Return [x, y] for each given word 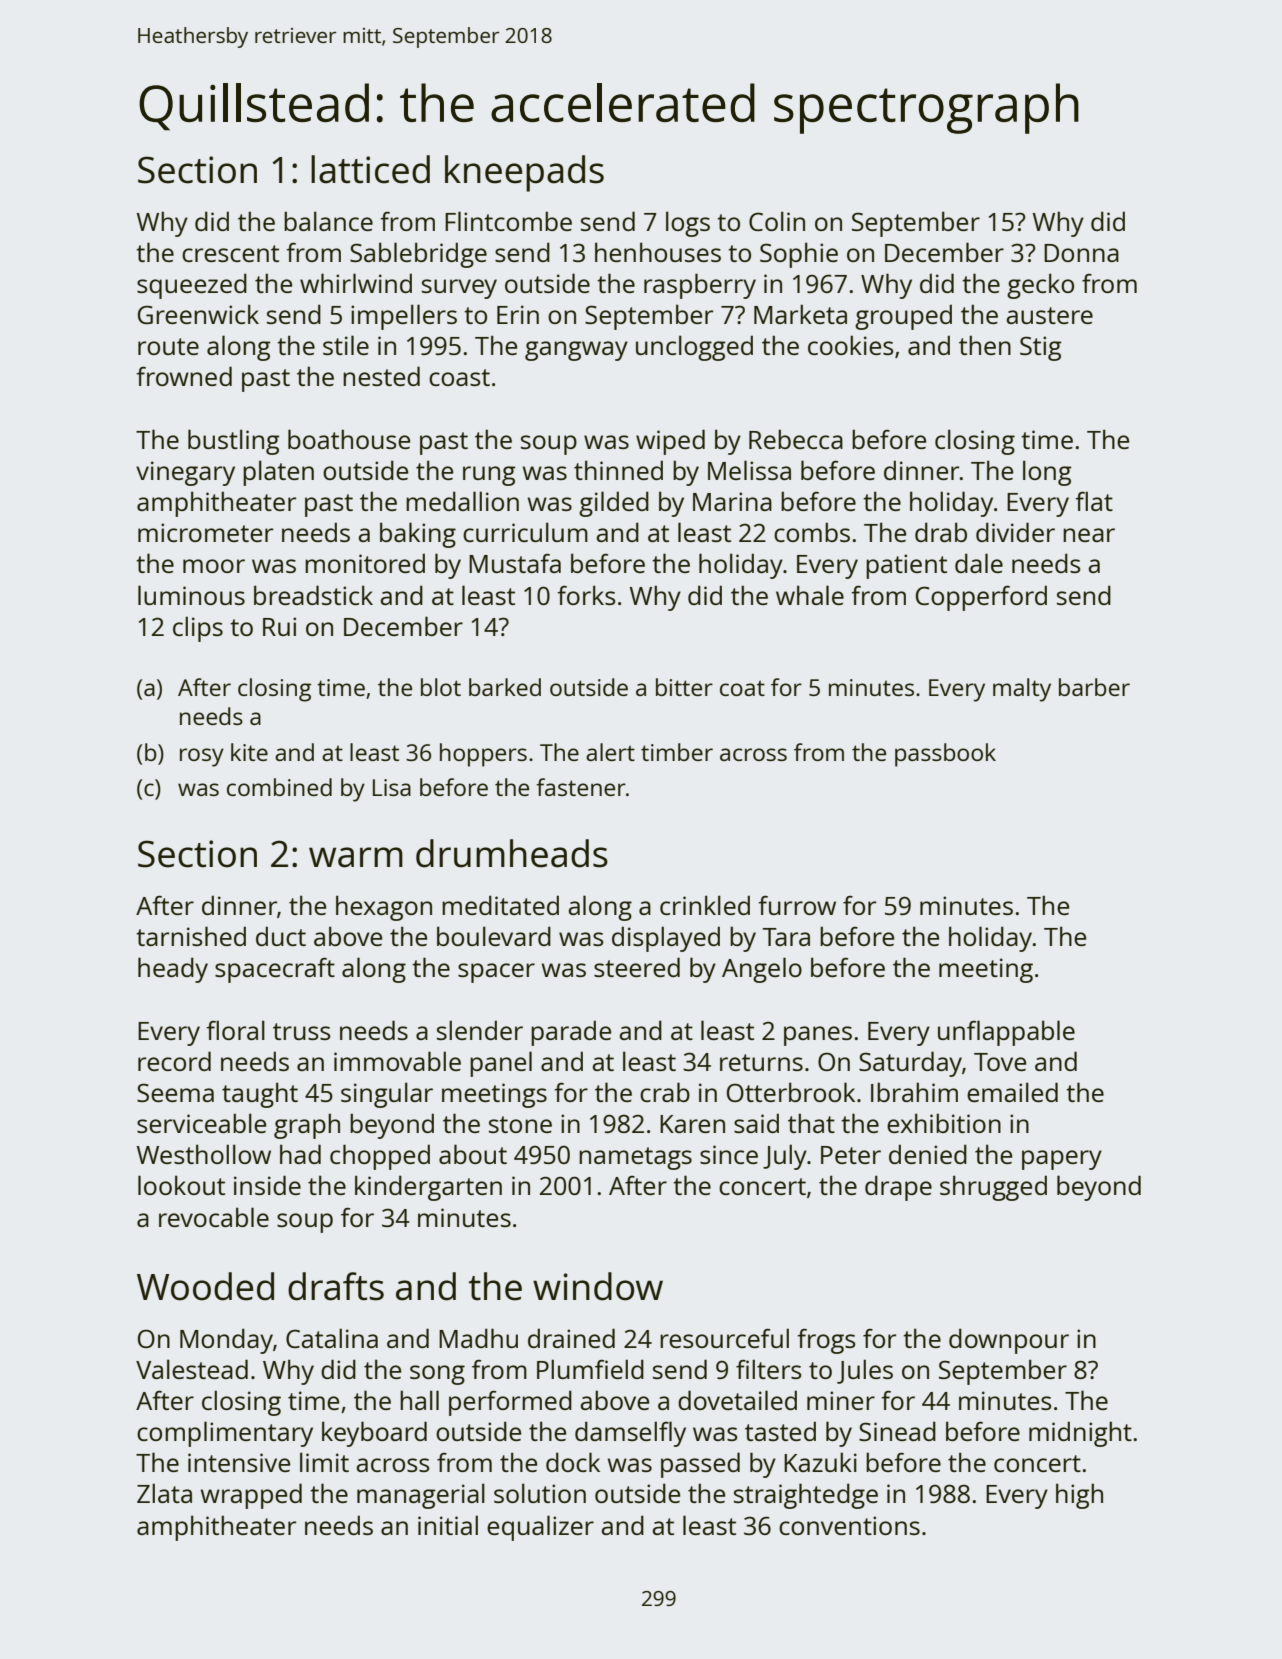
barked [505, 687]
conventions [849, 1525]
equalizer [540, 1528]
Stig [1040, 348]
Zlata [164, 1493]
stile [346, 345]
